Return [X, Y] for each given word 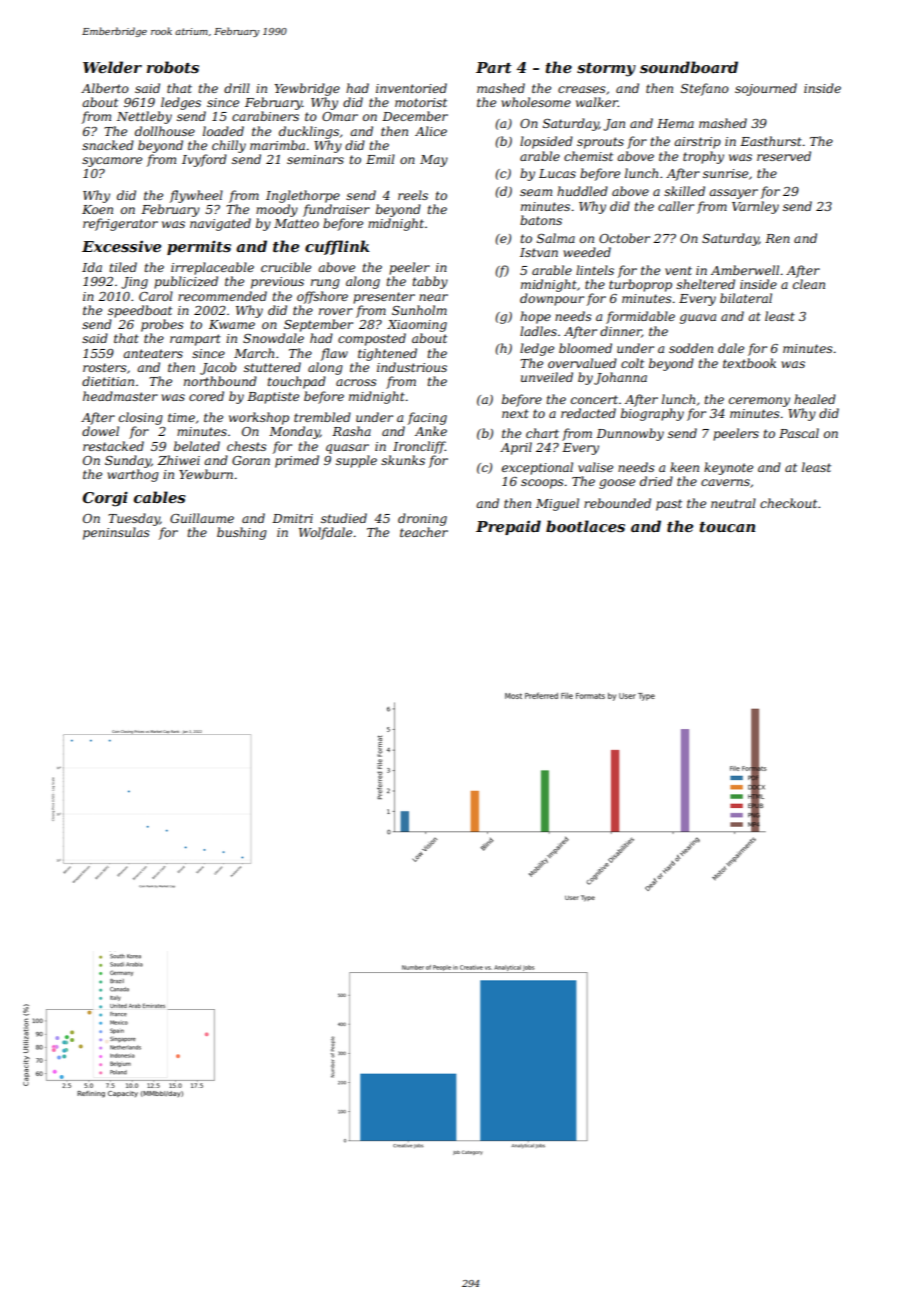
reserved [784, 156]
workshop [259, 418]
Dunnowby [630, 434]
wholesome [536, 102]
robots [173, 67]
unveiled [547, 377]
